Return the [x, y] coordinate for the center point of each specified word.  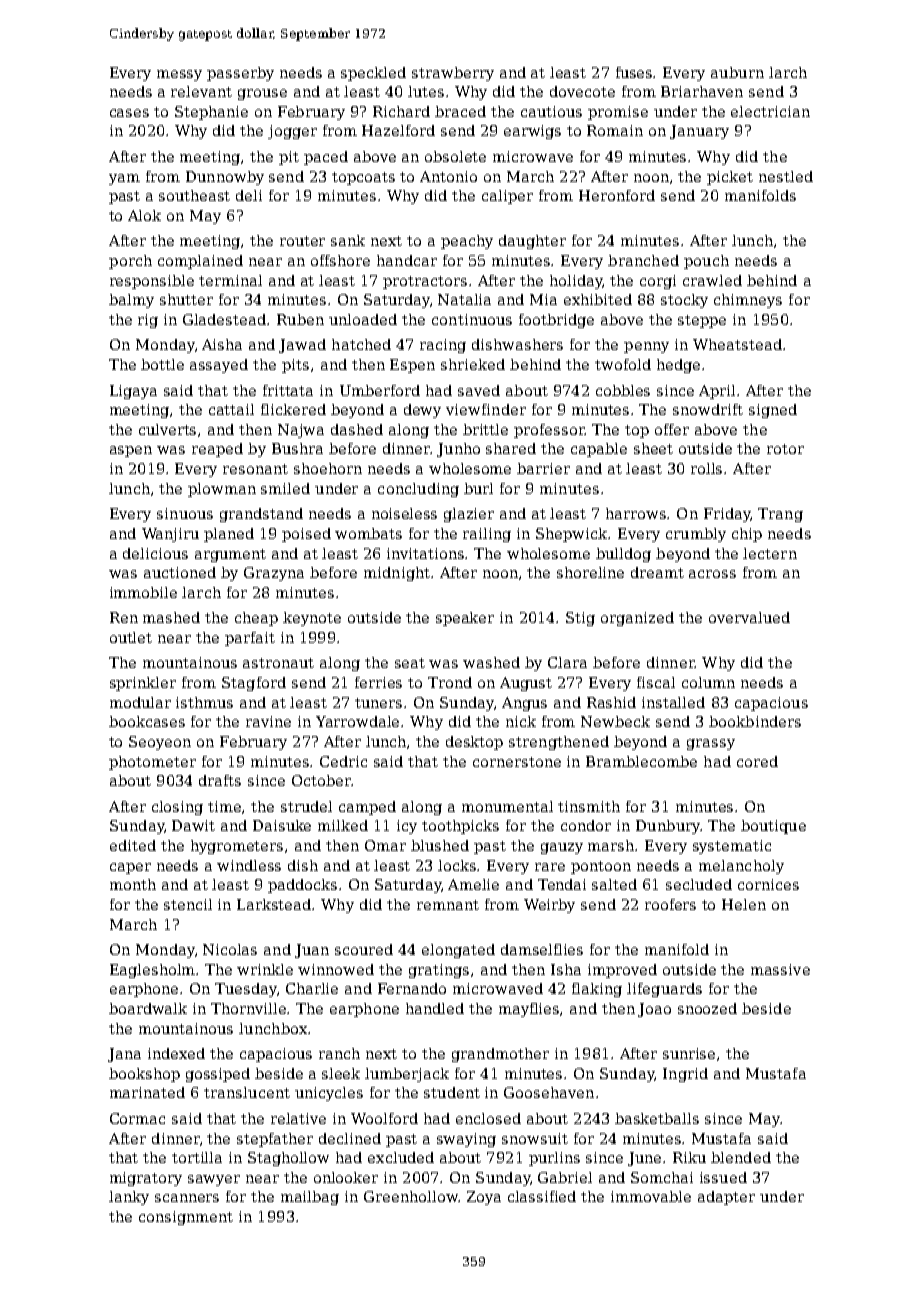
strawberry [453, 74]
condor [586, 825]
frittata [288, 390]
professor [549, 431]
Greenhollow [411, 1196]
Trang [780, 515]
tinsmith [589, 806]
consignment [186, 1218]
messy [179, 75]
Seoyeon [160, 743]
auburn [737, 72]
